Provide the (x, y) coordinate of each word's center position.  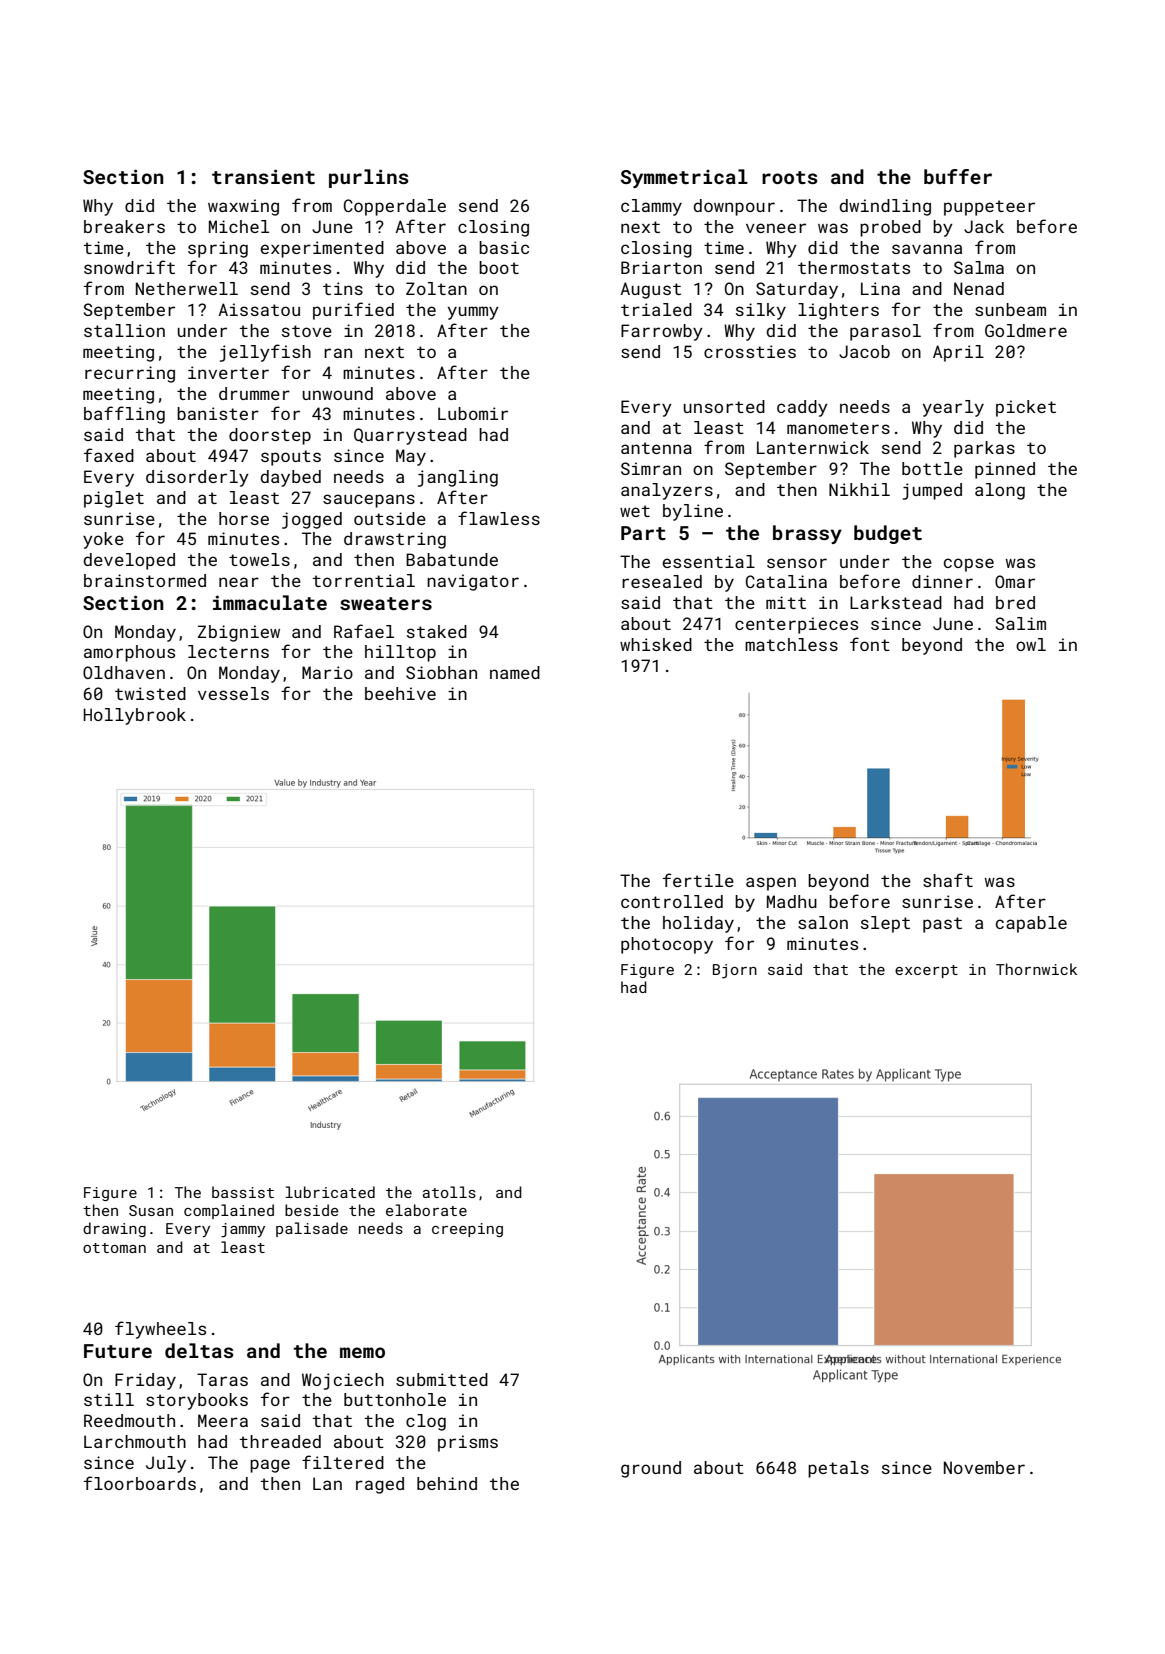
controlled (672, 901)
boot (499, 267)
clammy (651, 207)
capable (1031, 924)
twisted (150, 693)
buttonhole (395, 1399)
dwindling (885, 207)
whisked (656, 644)
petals (838, 1469)
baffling (124, 415)
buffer (958, 176)
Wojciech (343, 1381)
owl (1031, 644)
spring (218, 249)
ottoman (114, 1248)
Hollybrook (135, 716)
